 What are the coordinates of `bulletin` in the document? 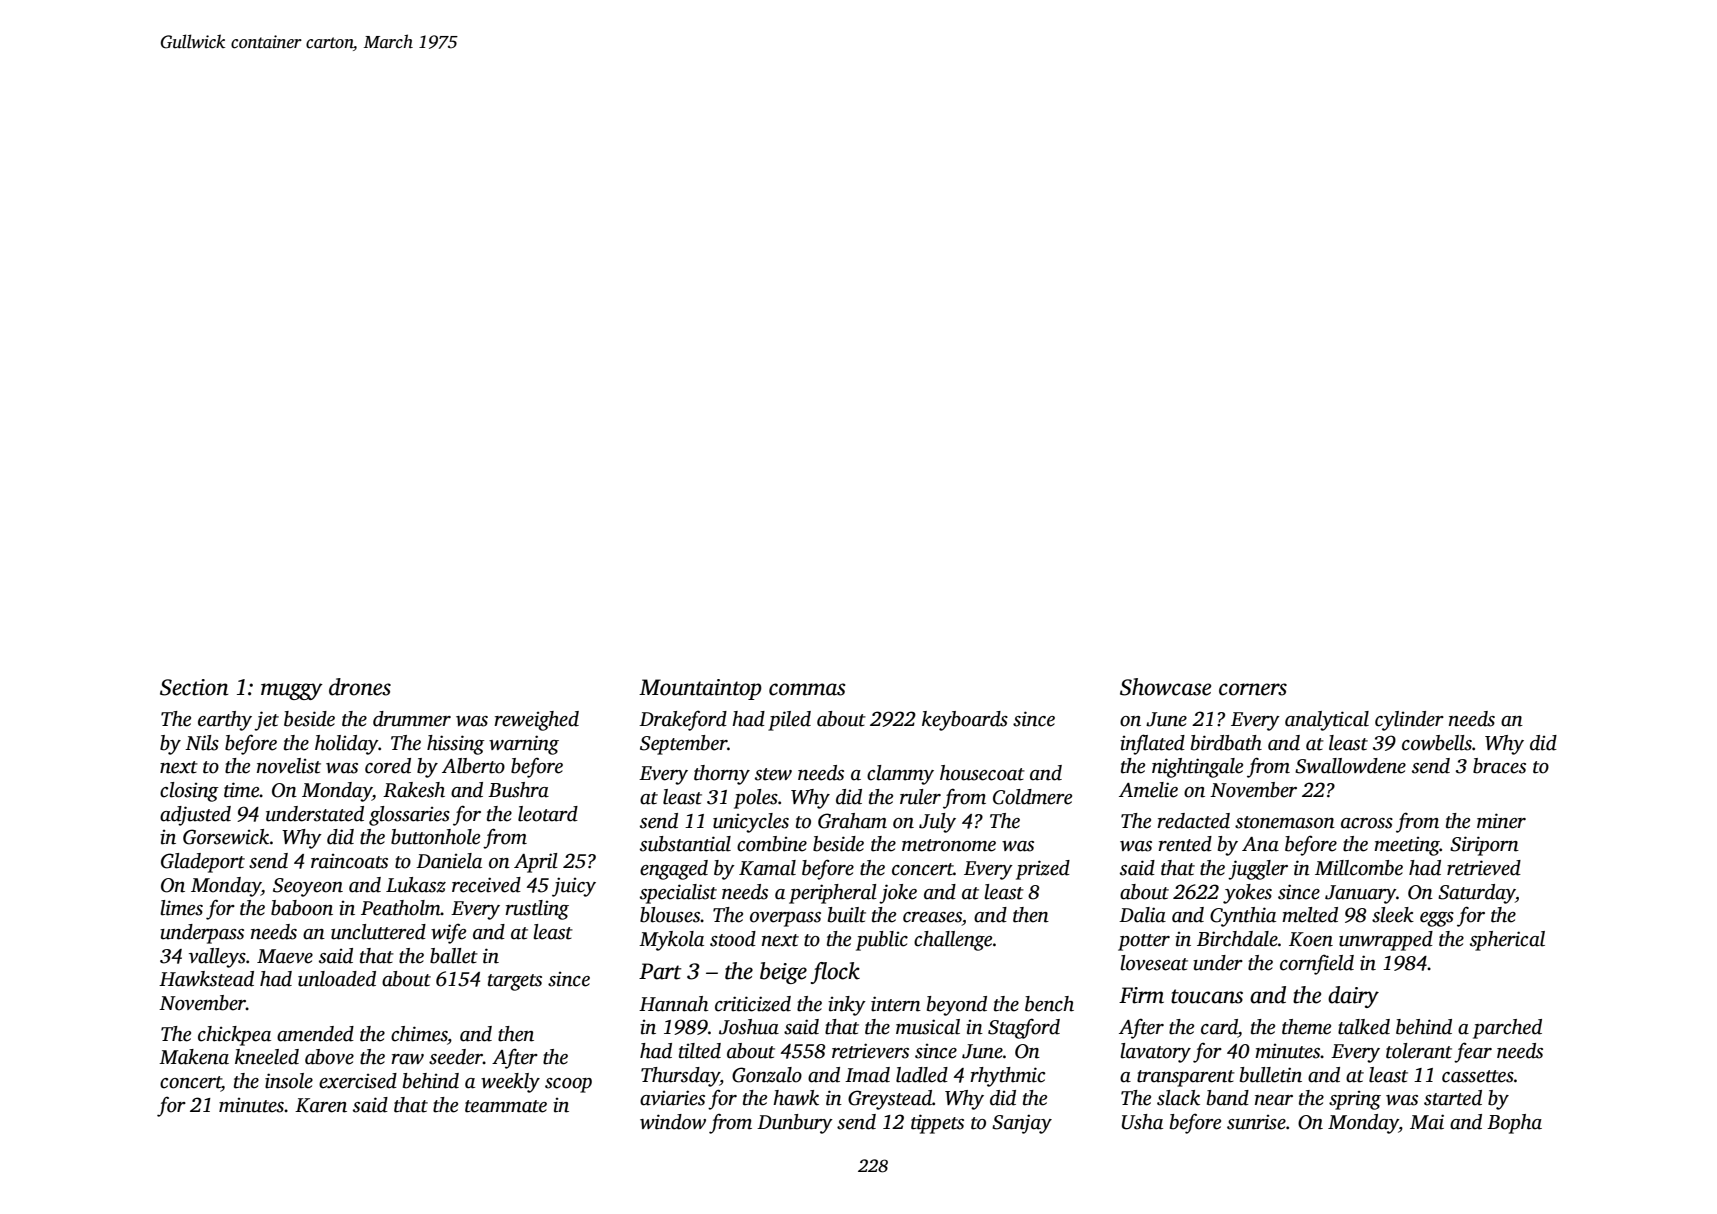 It's located at (1271, 1075).
